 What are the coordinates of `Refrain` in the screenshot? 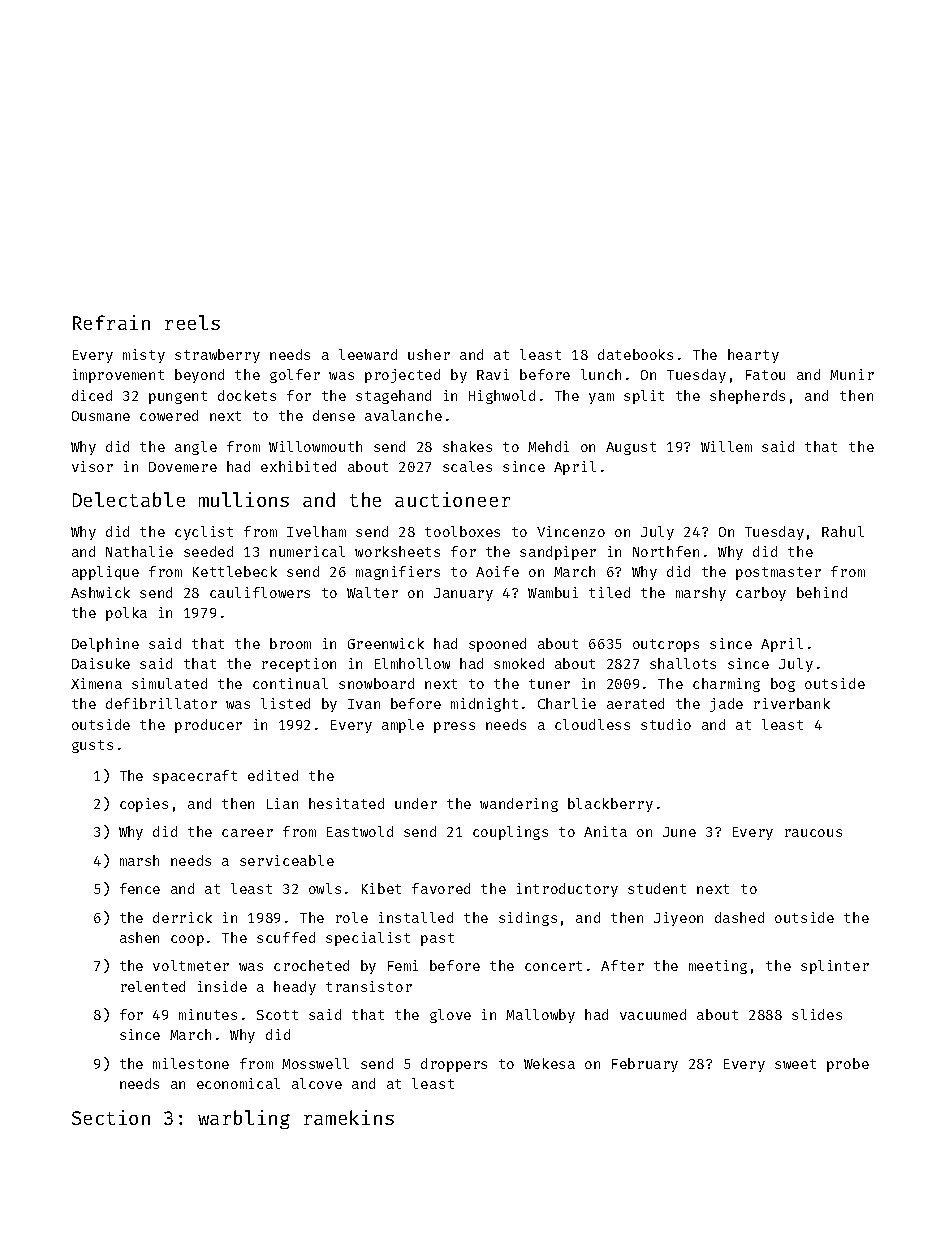 It's located at (111, 322).
